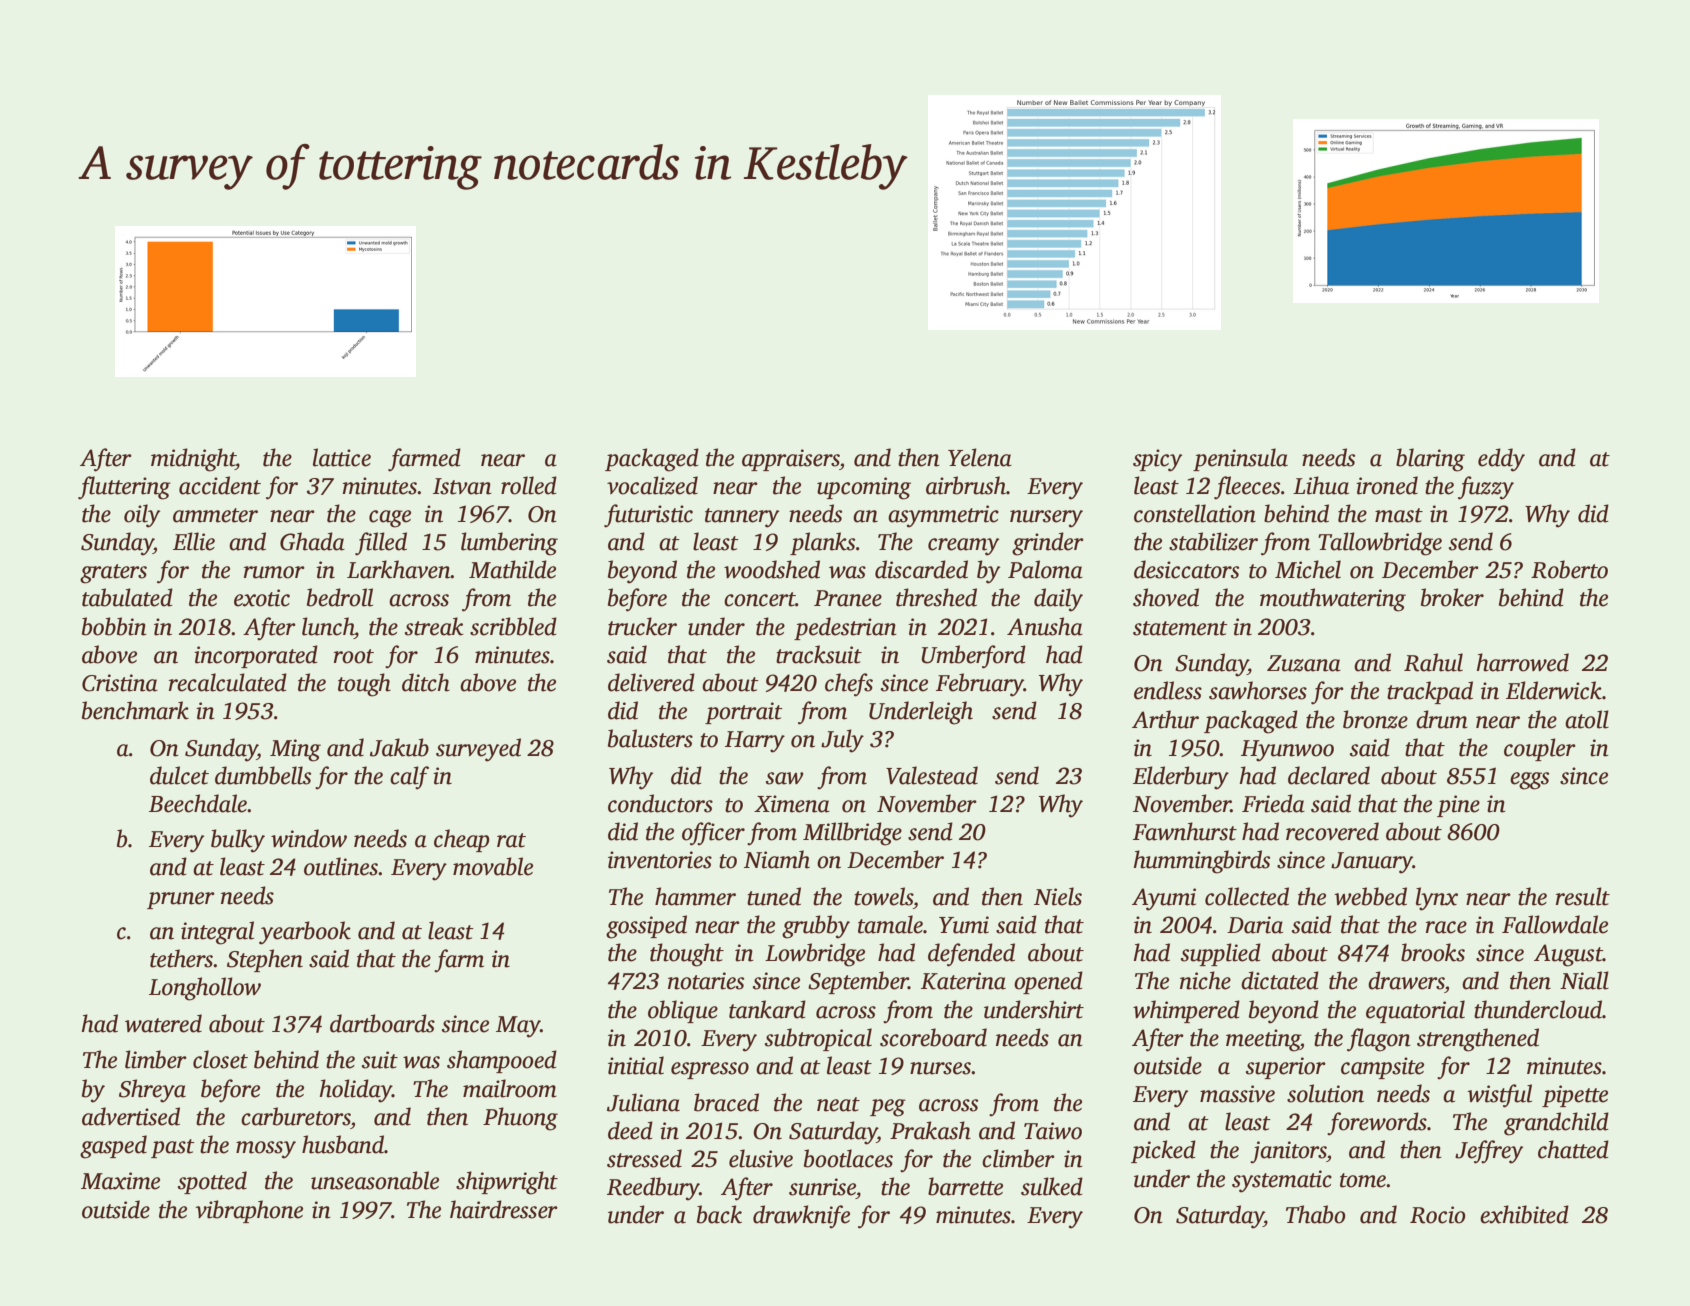  I want to click on collected, so click(1247, 896).
